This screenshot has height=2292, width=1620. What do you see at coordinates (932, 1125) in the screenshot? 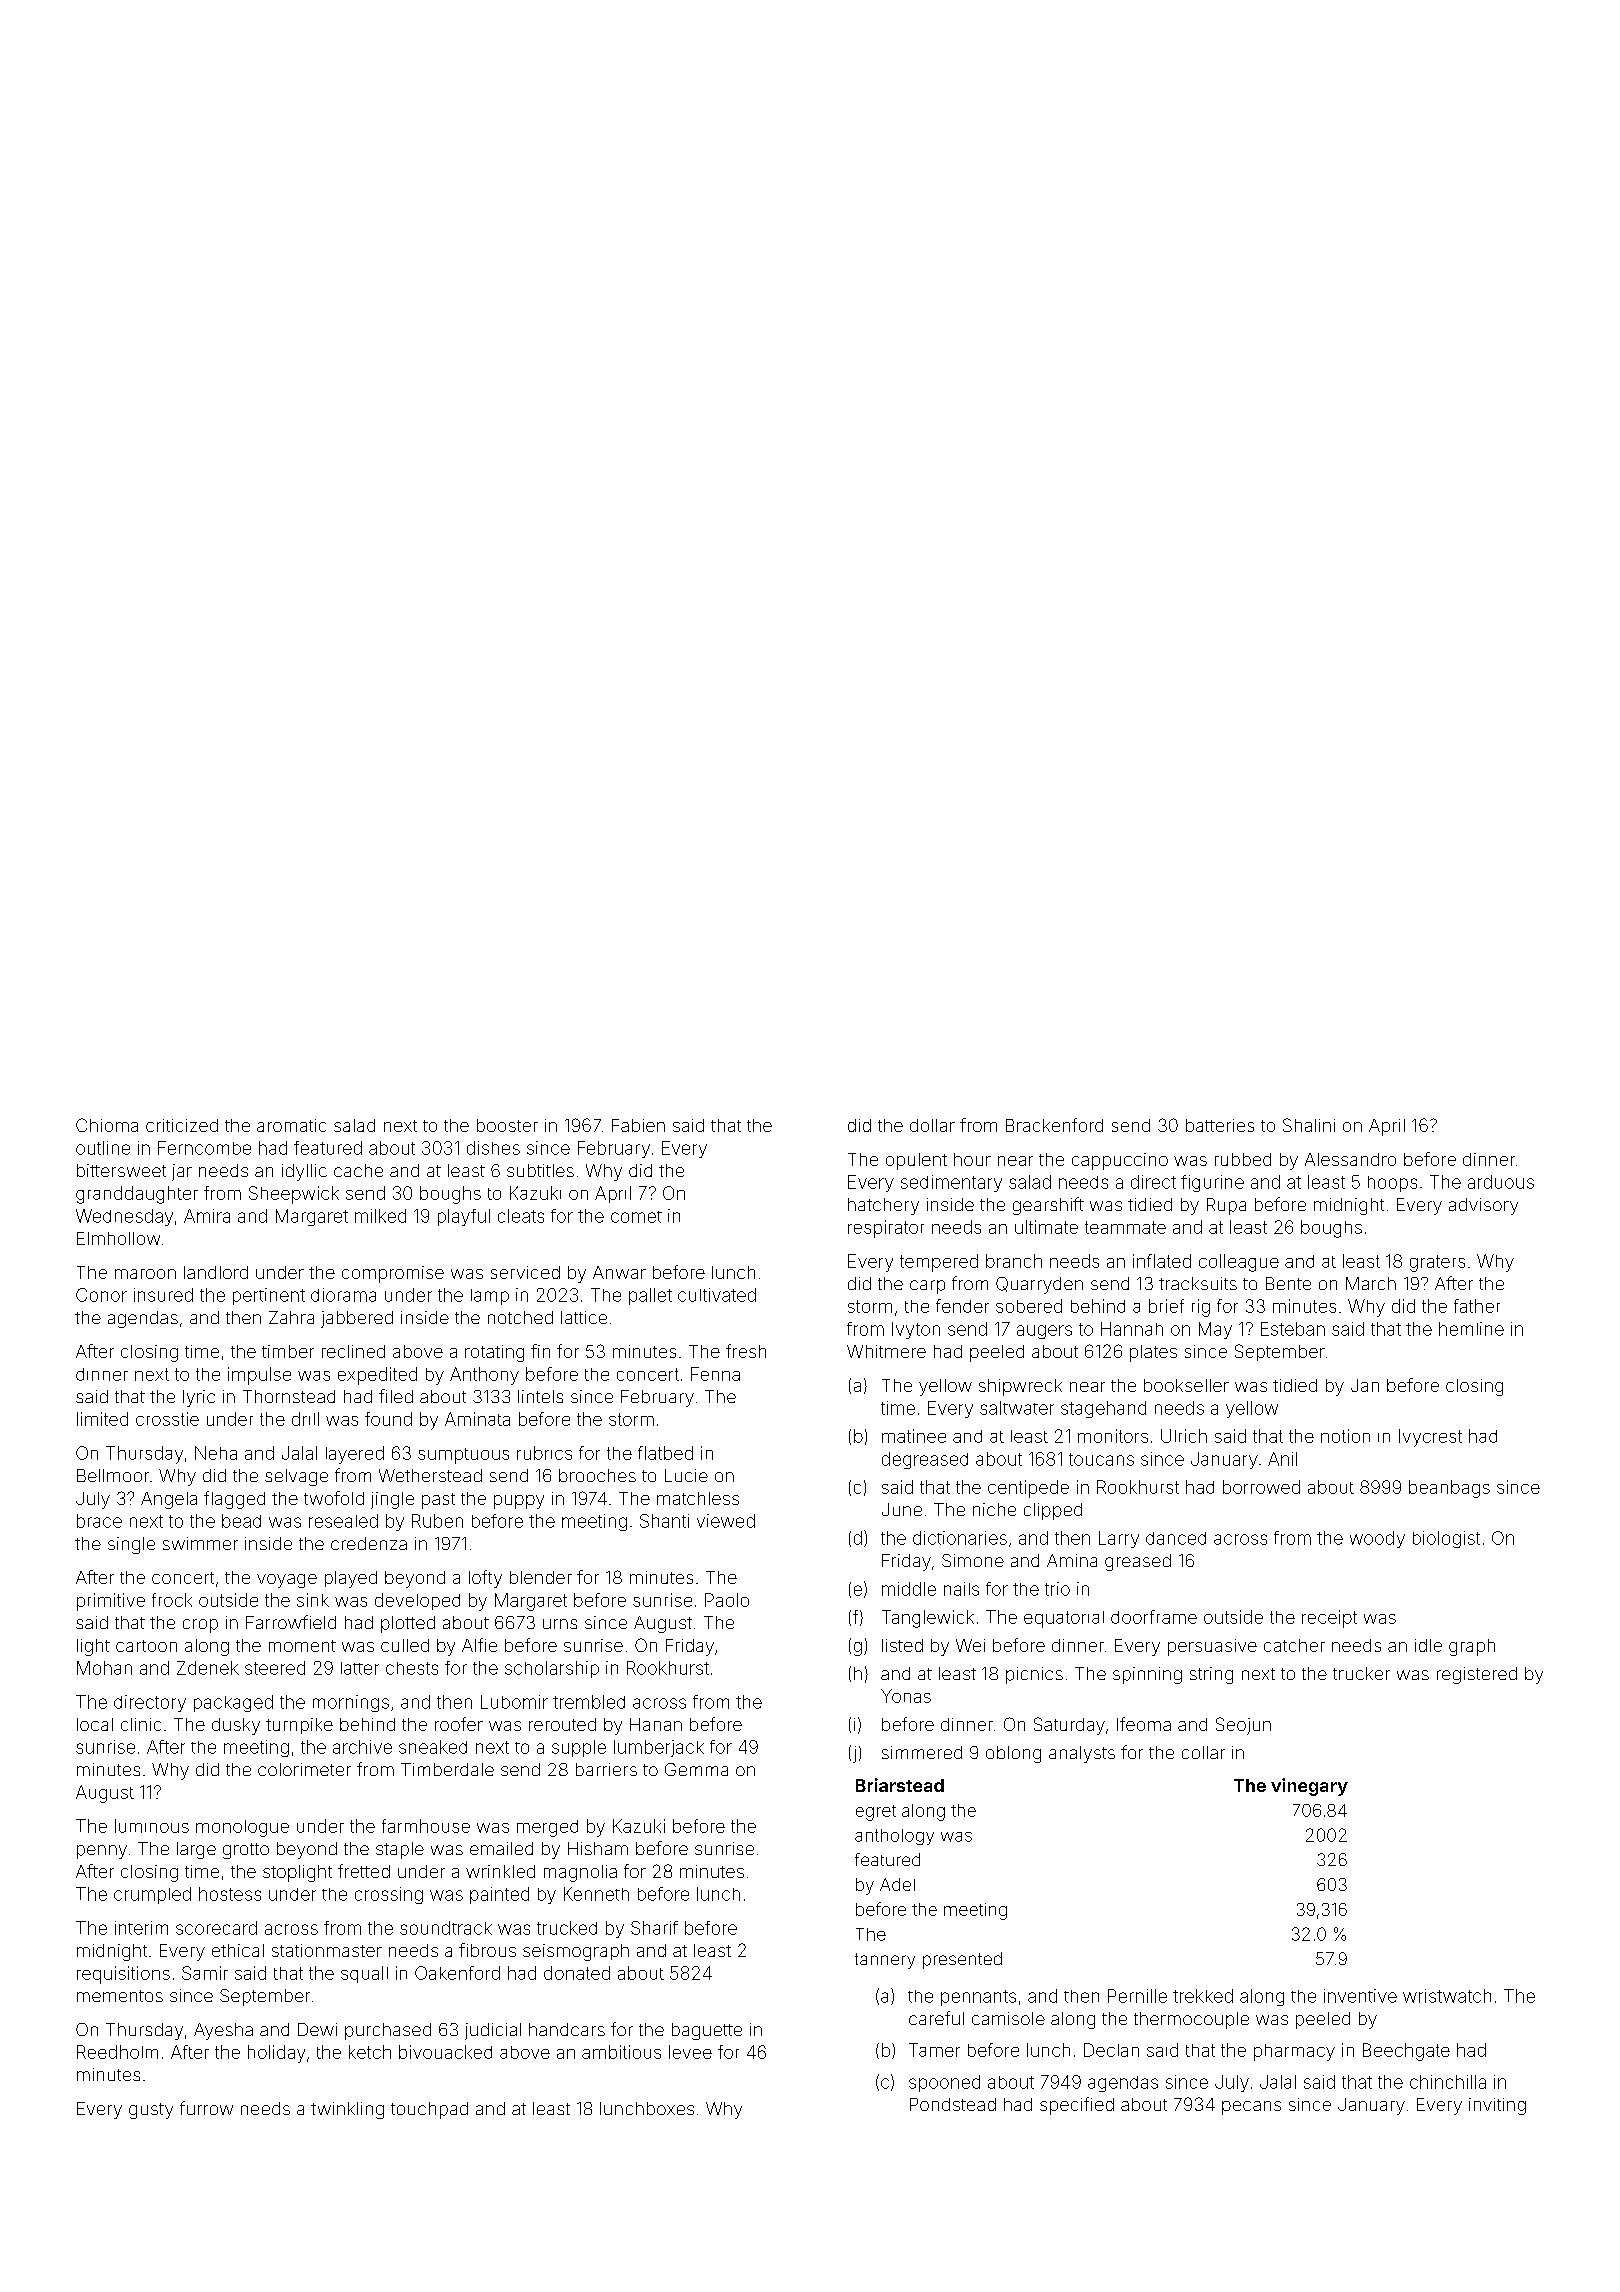
I see `dollar` at bounding box center [932, 1125].
